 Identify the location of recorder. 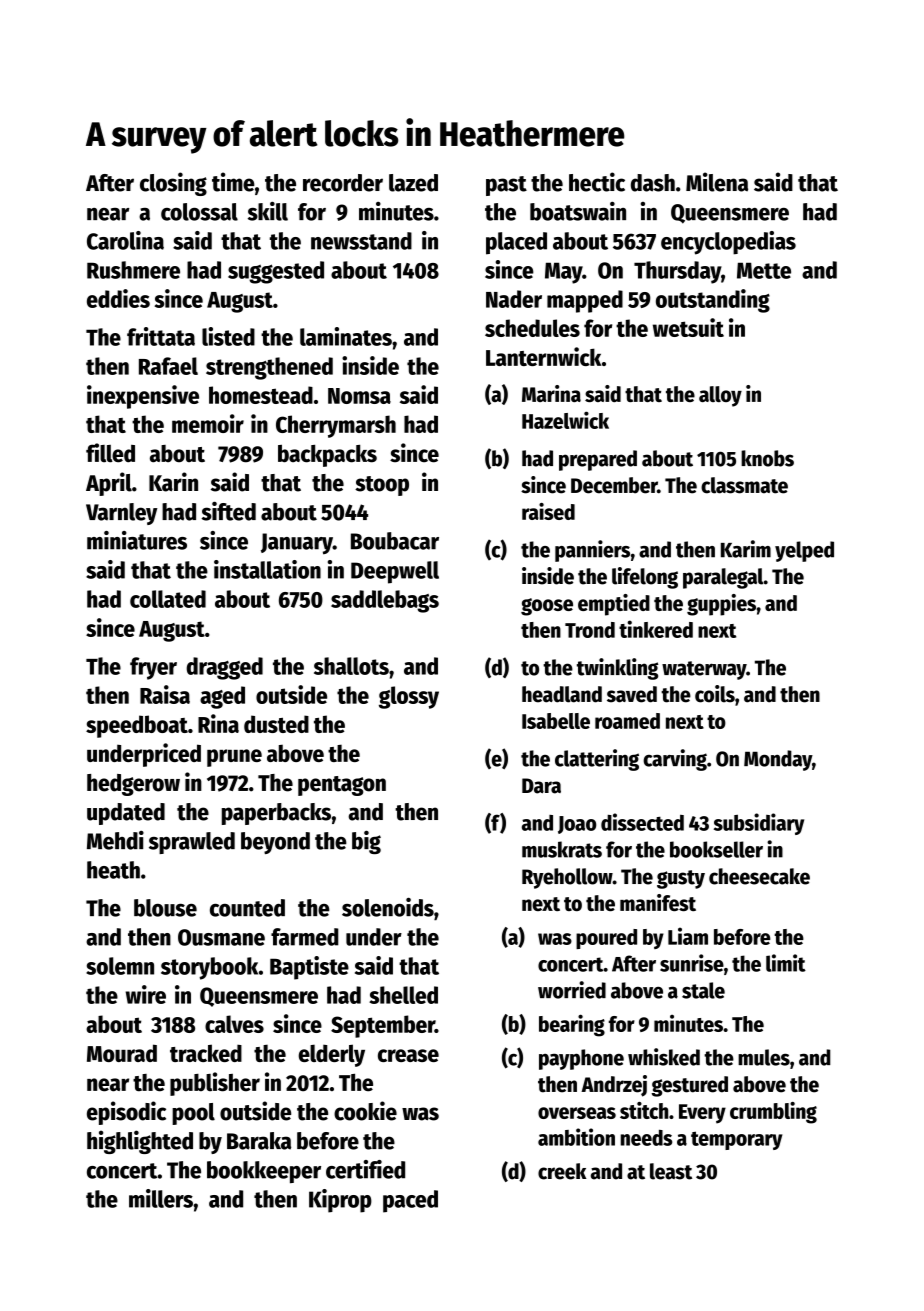
(343, 183).
